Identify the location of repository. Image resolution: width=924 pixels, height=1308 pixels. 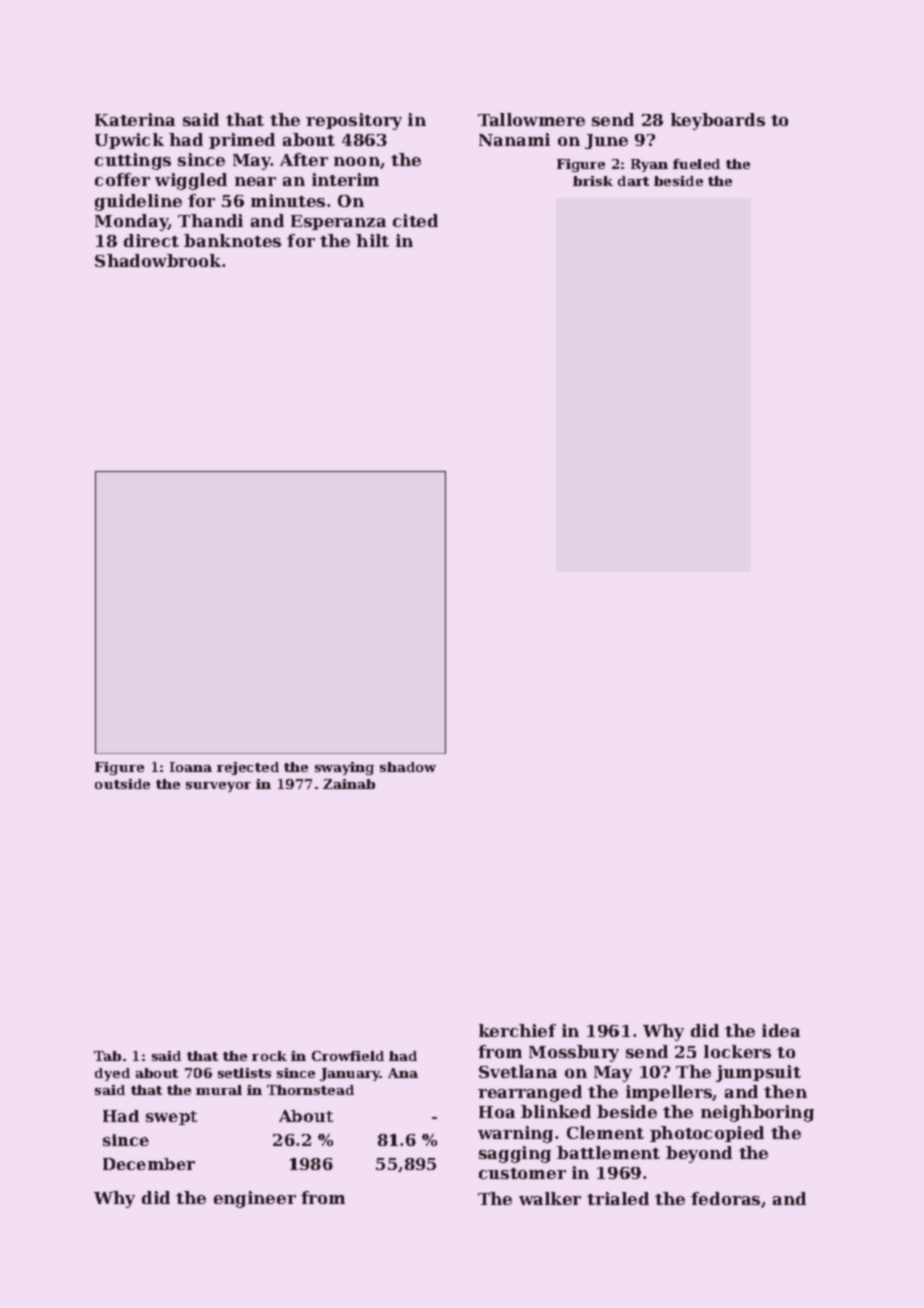
(354, 121).
